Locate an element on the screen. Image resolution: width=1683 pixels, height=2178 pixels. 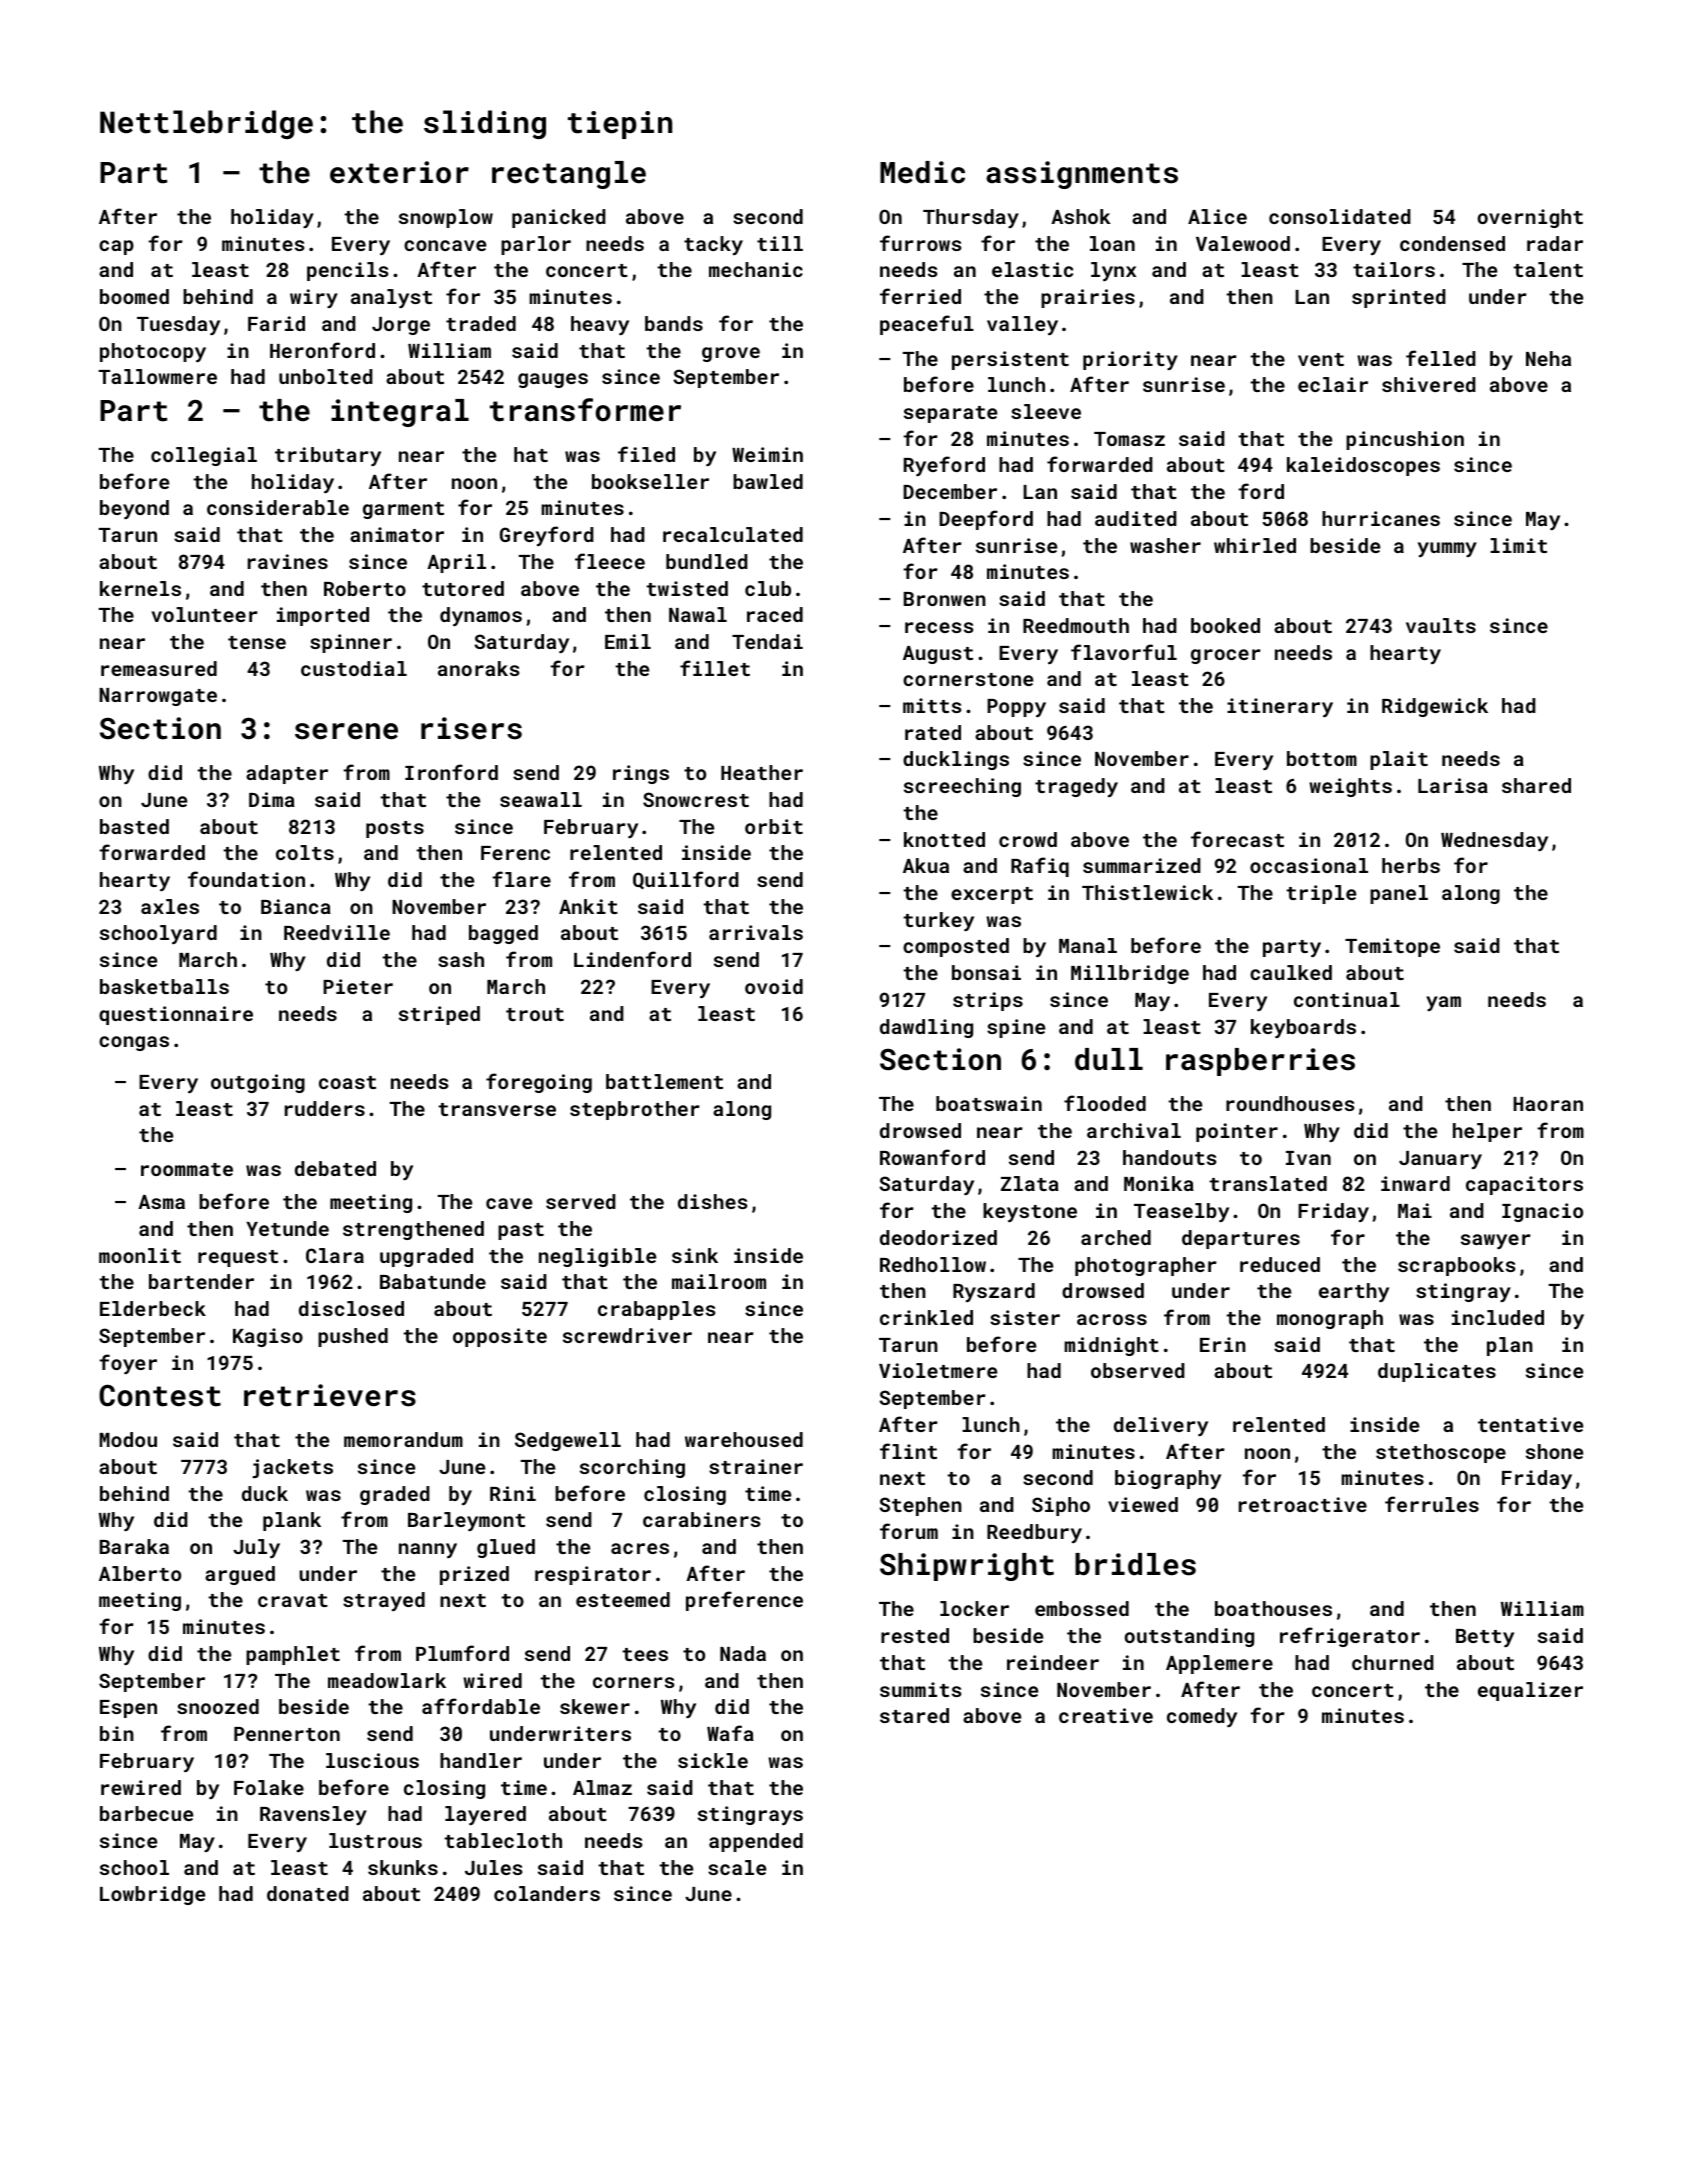
dawdling is located at coordinates (926, 1028).
